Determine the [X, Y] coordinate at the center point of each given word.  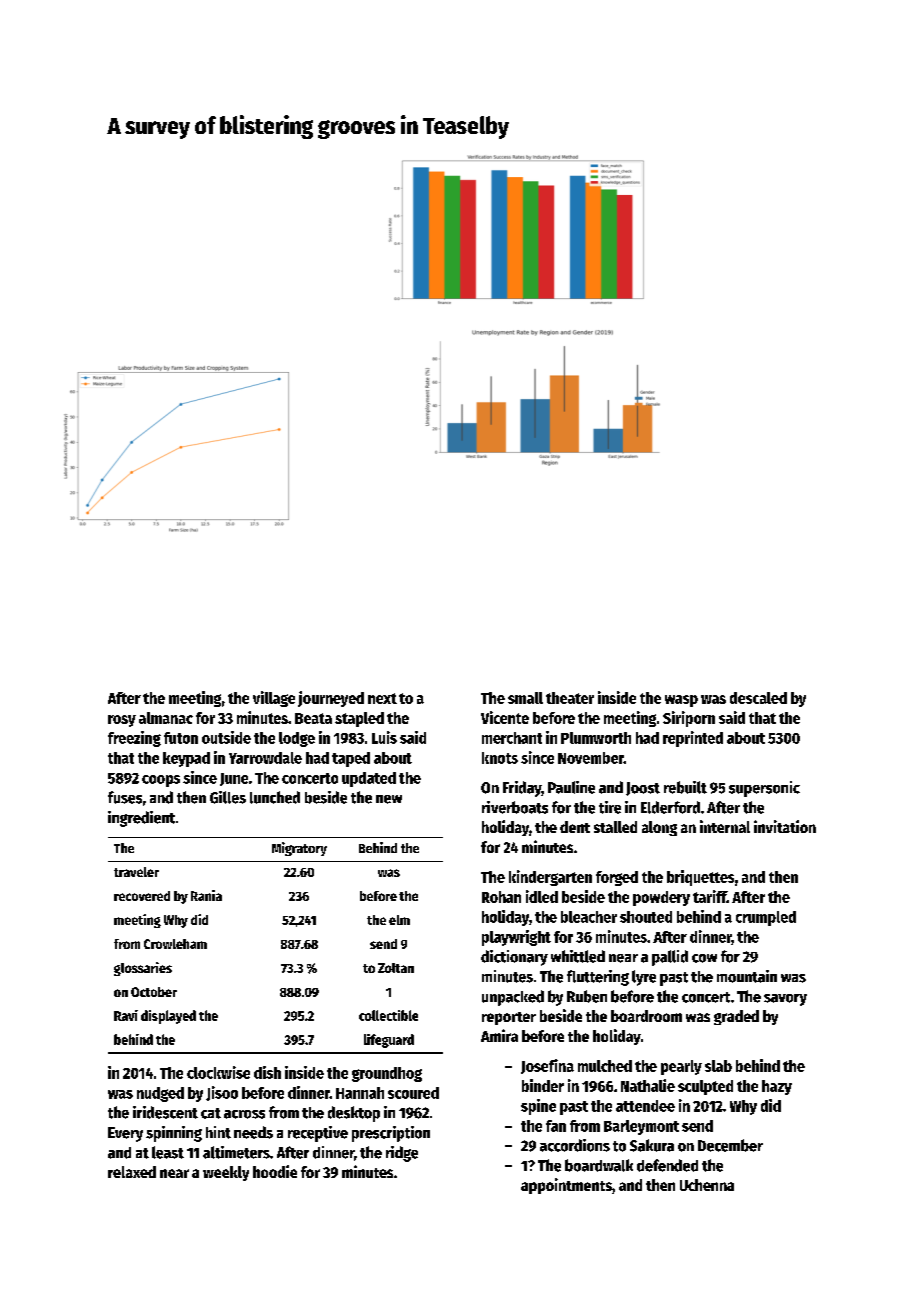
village [274, 699]
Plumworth [596, 738]
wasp [681, 701]
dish [267, 1072]
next [382, 698]
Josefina [547, 1066]
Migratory [299, 849]
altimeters [236, 1152]
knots [500, 758]
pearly [681, 1067]
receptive [318, 1134]
